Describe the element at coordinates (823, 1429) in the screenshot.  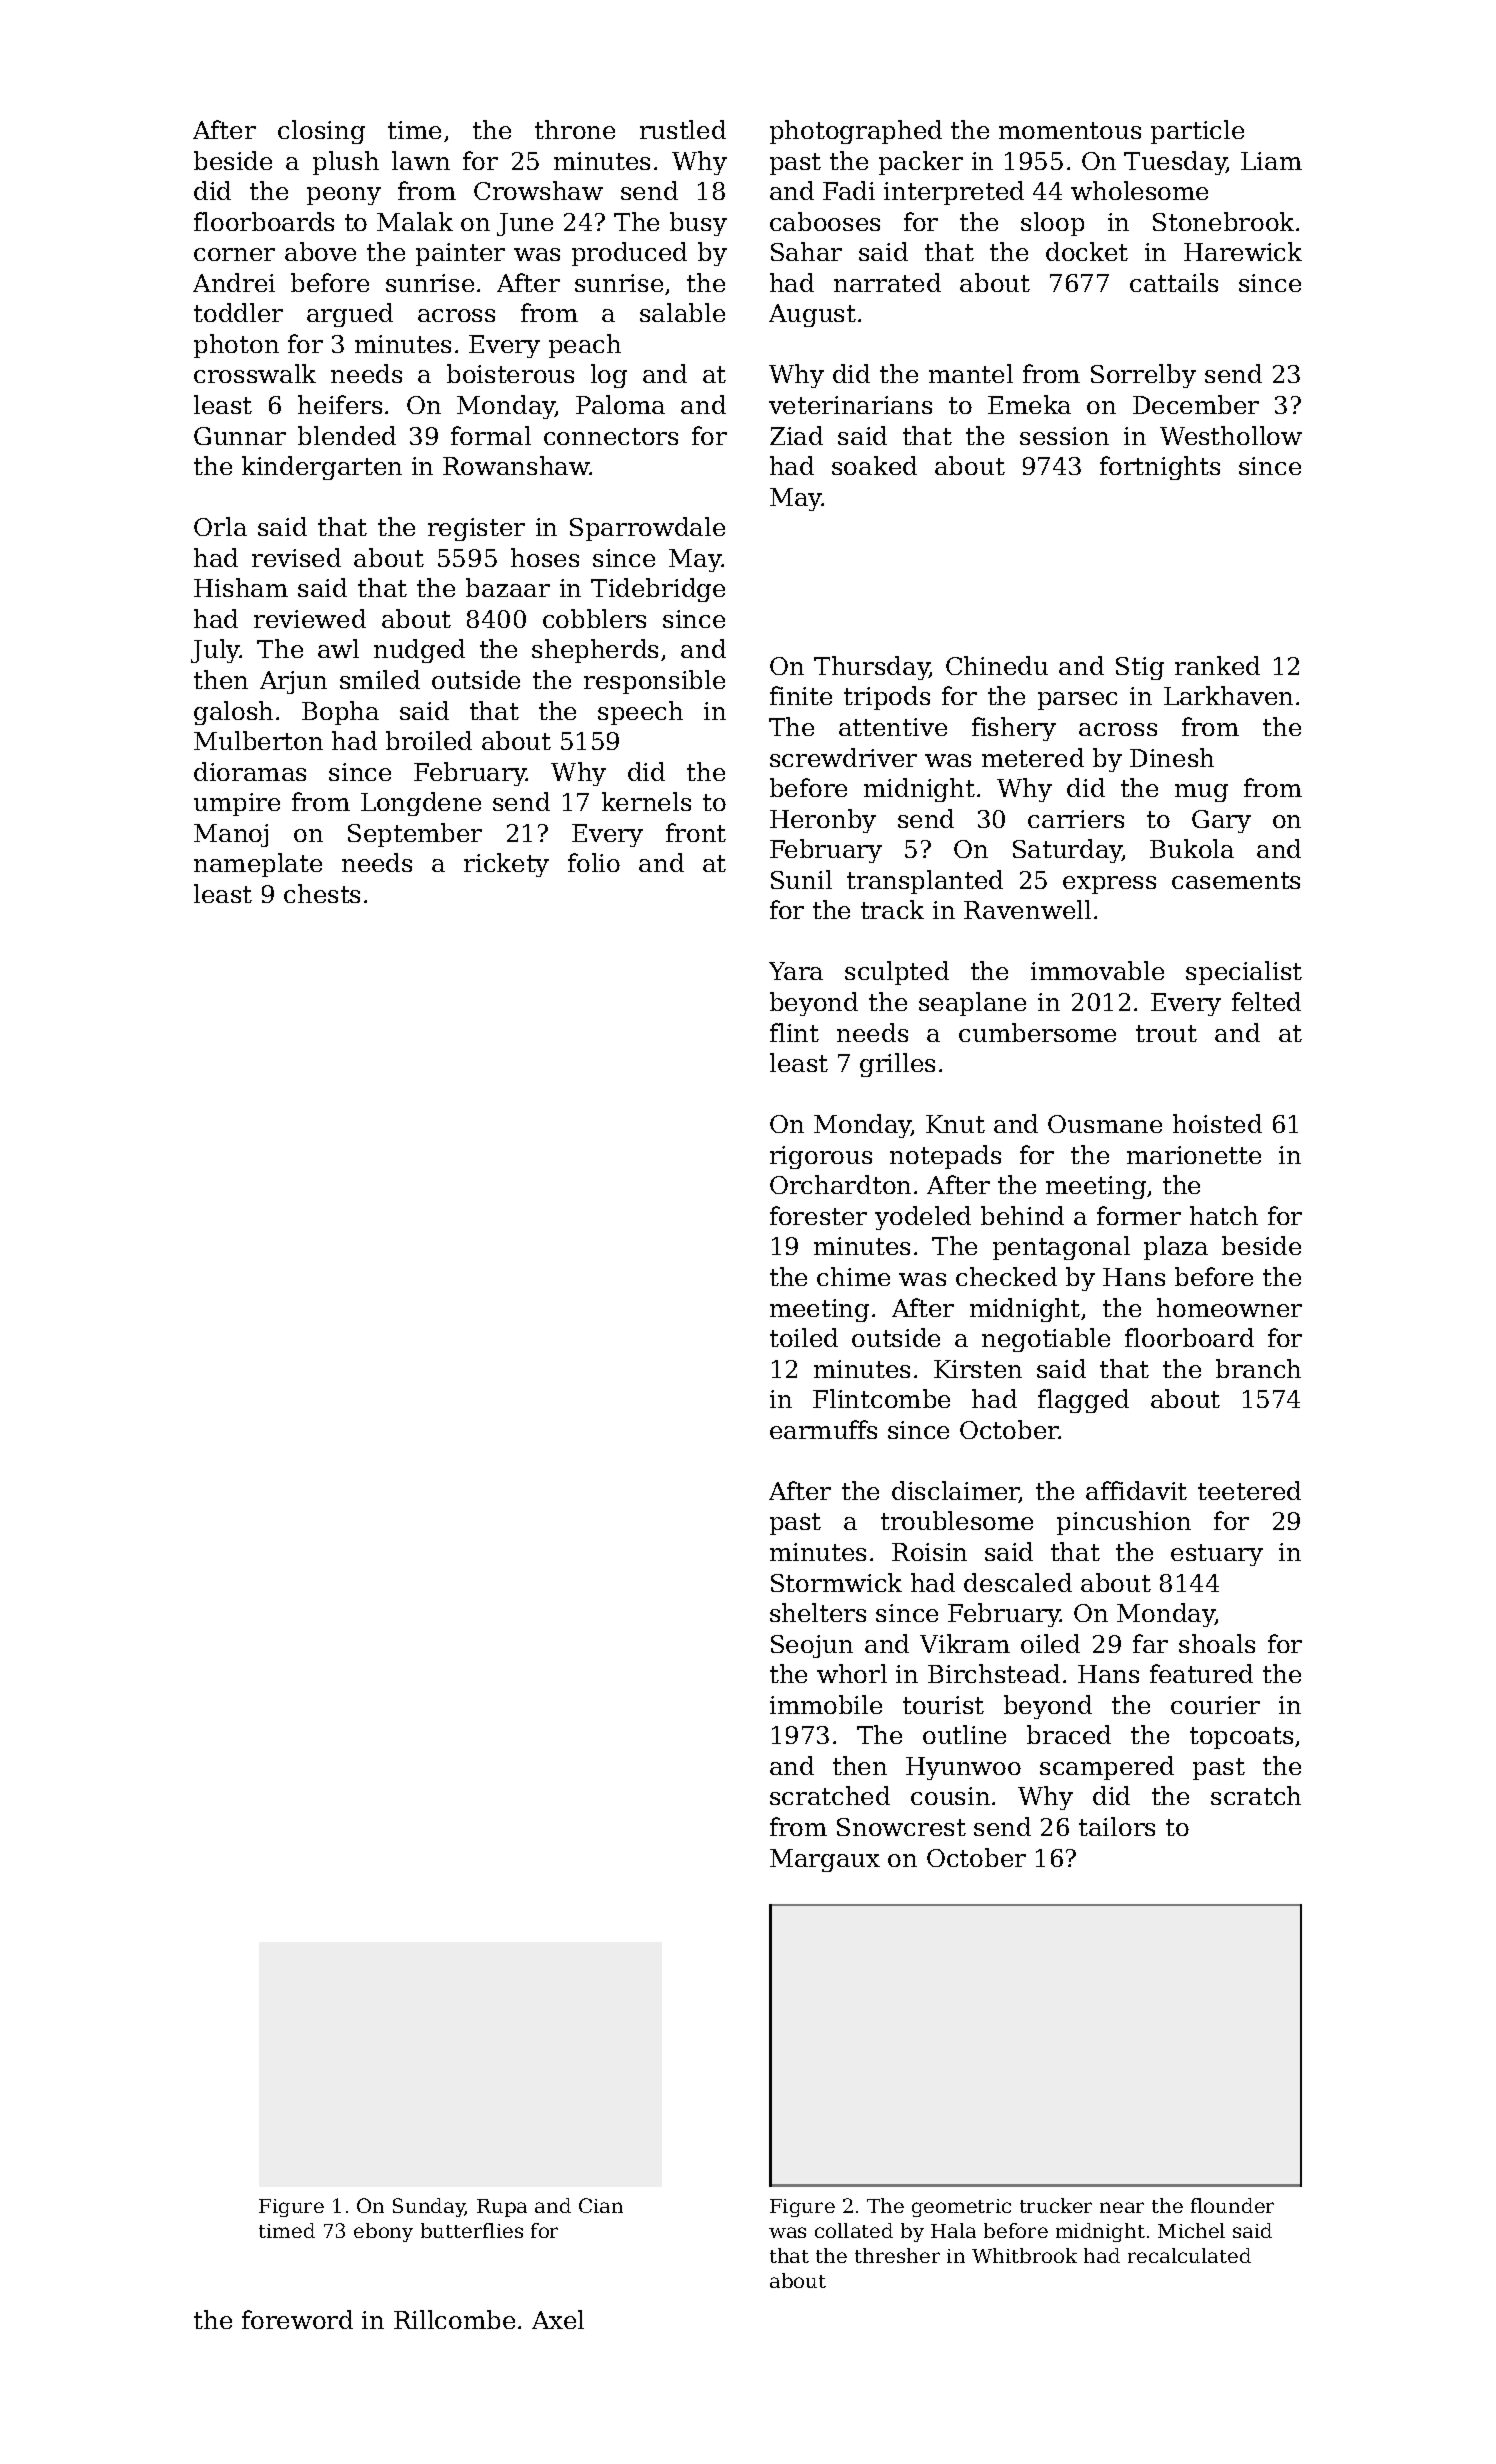
I see `earmuffs` at that location.
